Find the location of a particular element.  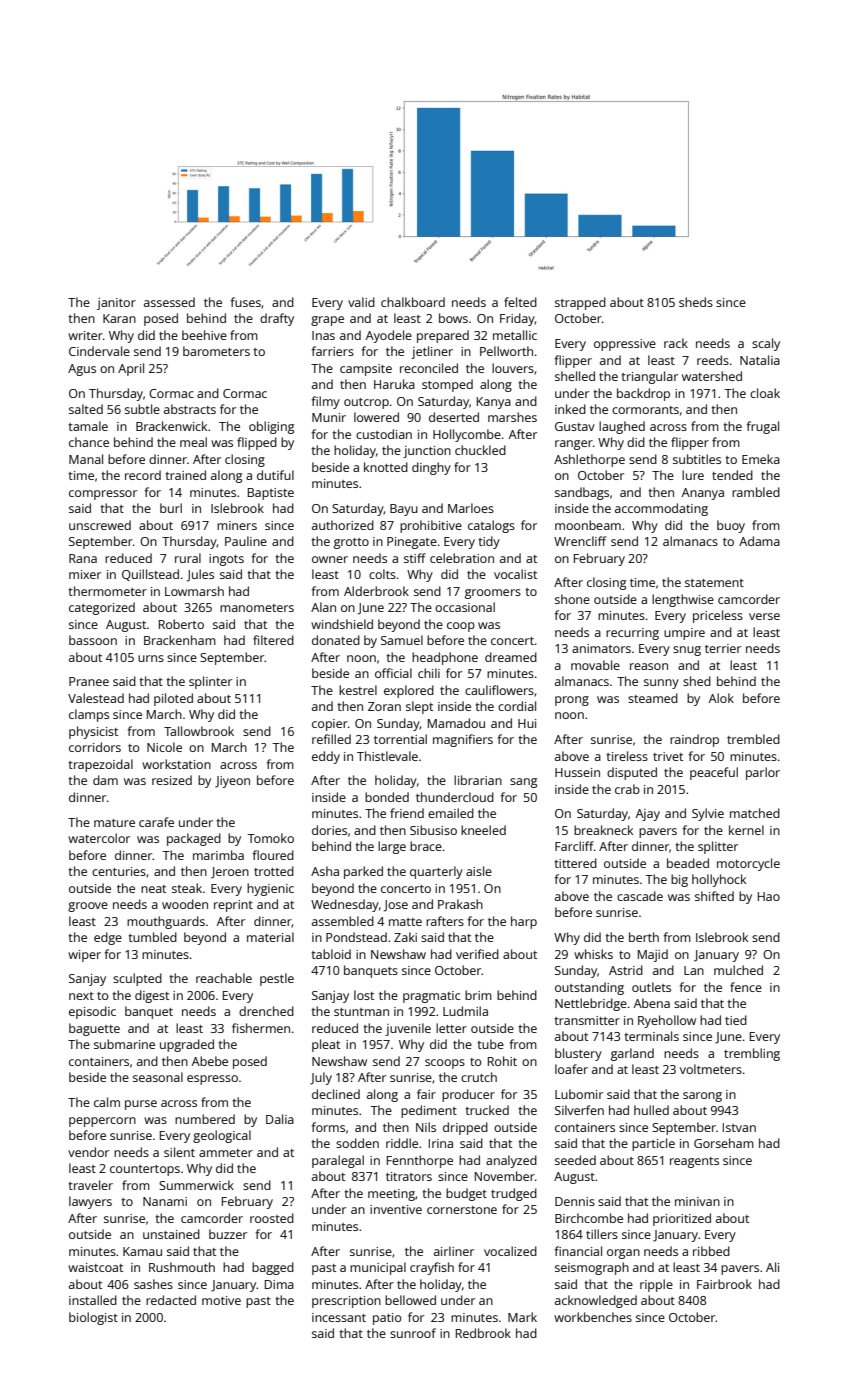

crutch is located at coordinates (479, 1077).
